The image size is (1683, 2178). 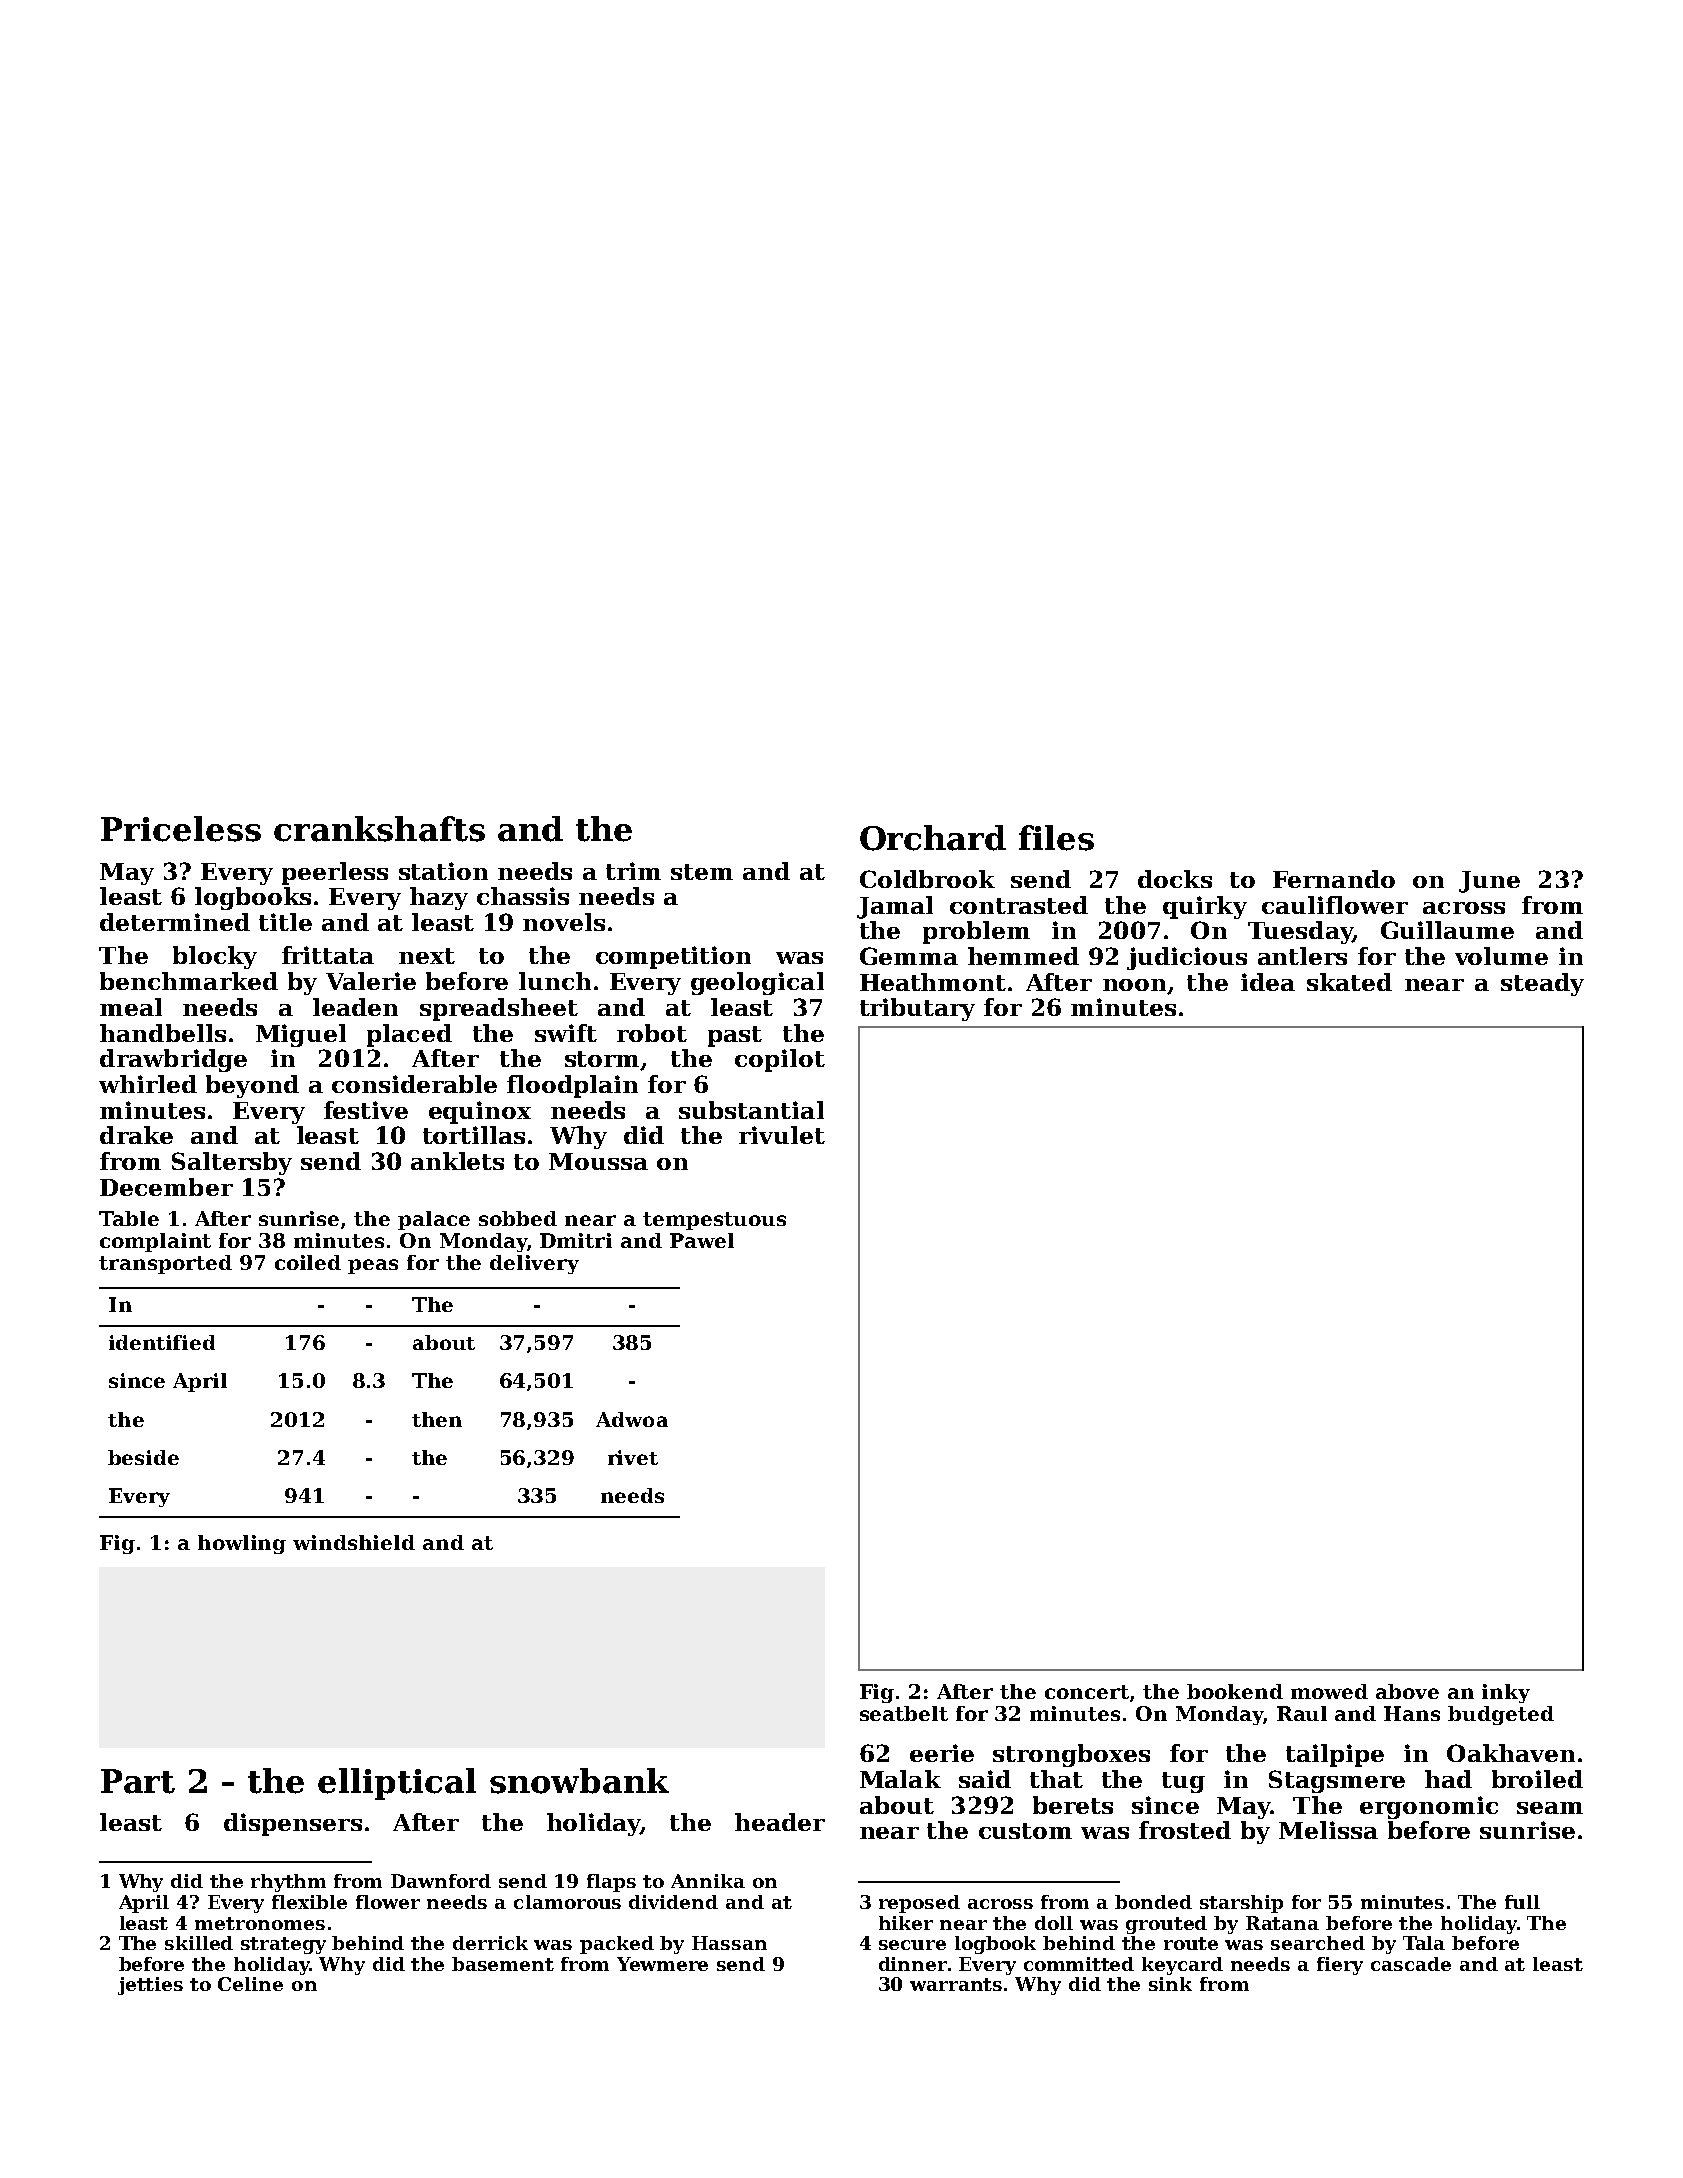 What do you see at coordinates (1506, 1693) in the screenshot?
I see `inky` at bounding box center [1506, 1693].
